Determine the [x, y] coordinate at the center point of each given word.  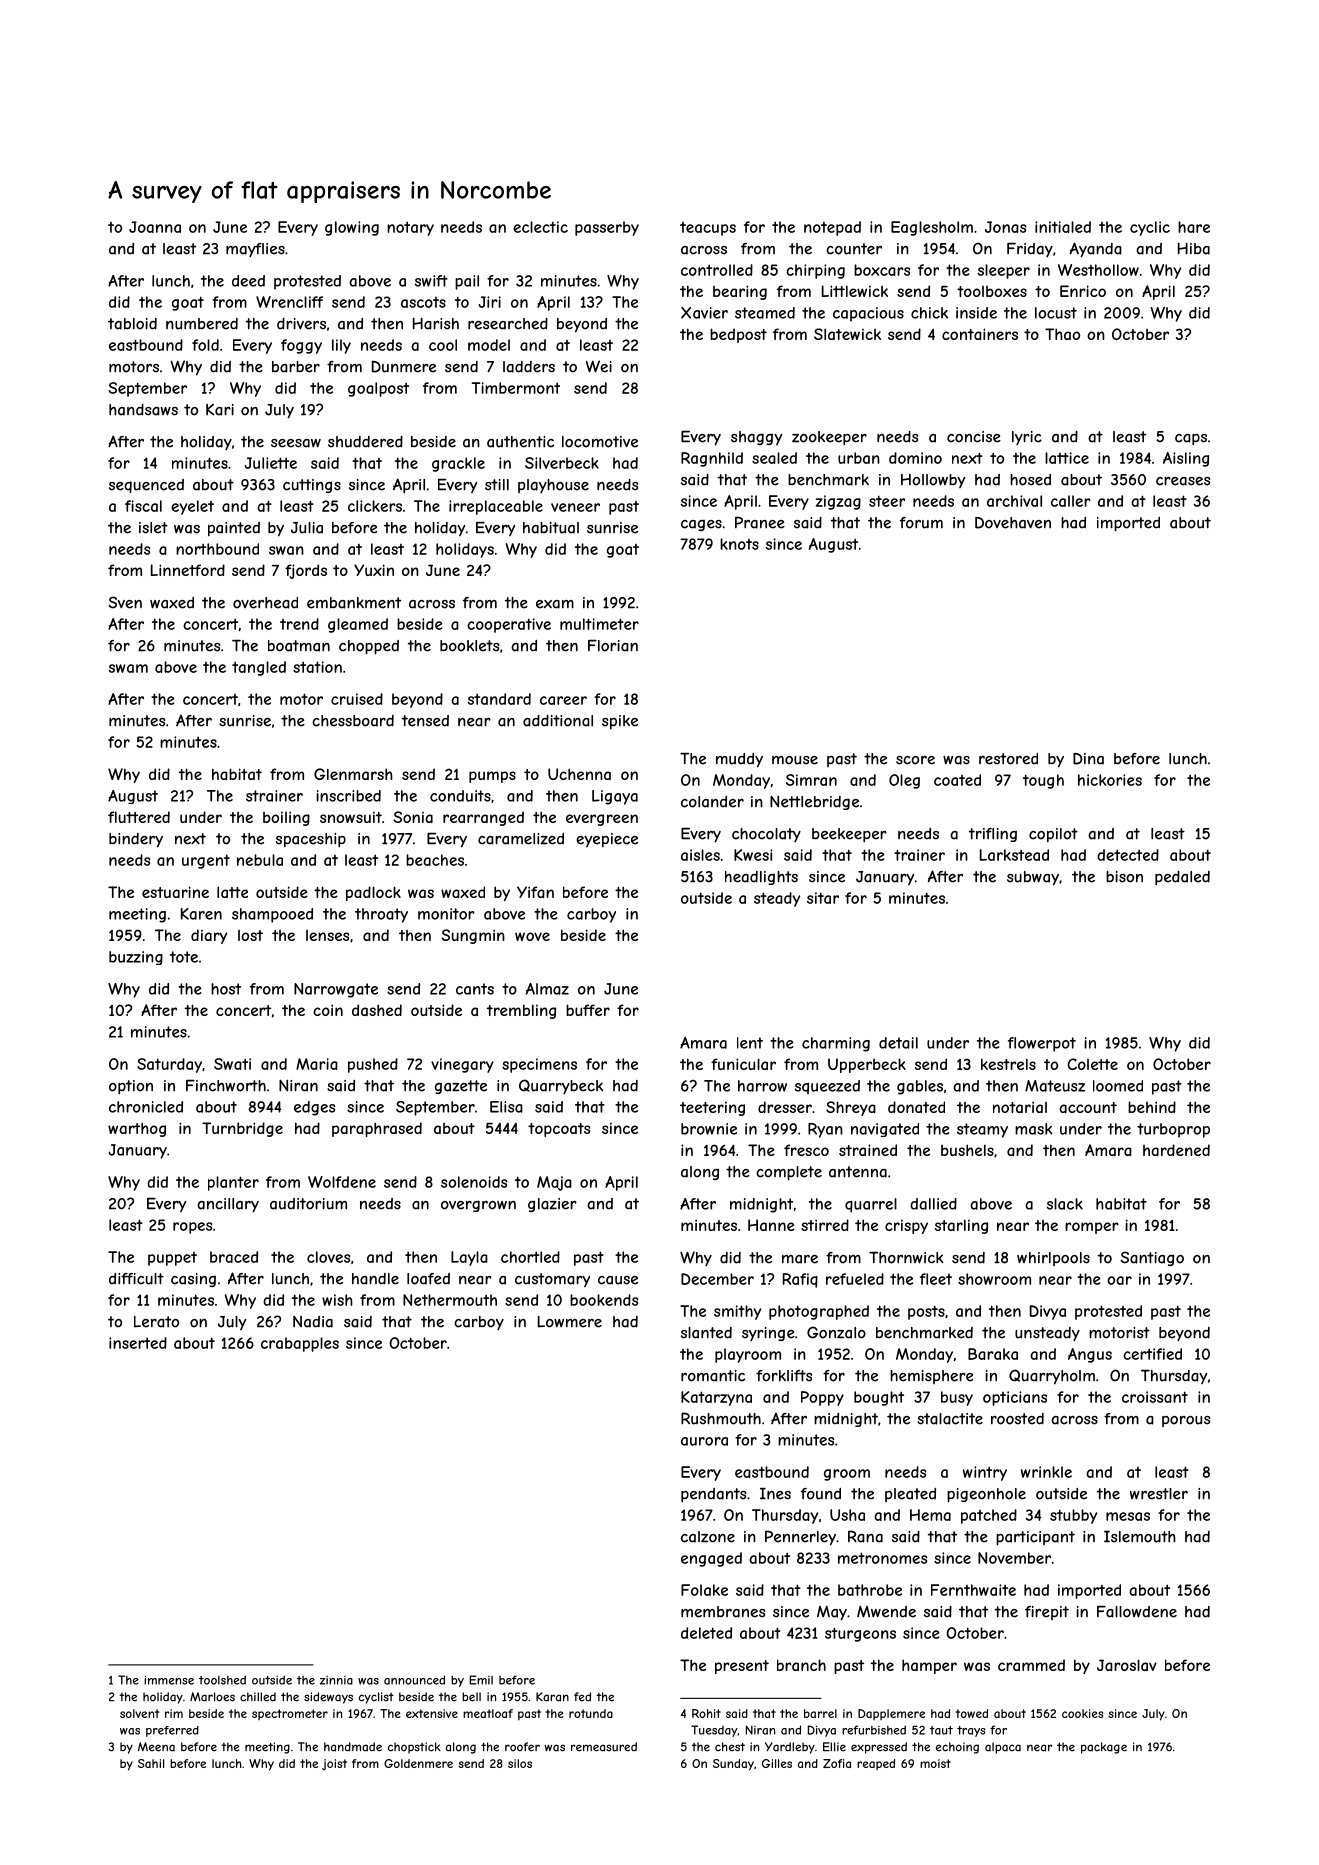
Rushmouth [721, 1418]
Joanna [155, 227]
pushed [373, 1065]
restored [1008, 759]
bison [1124, 877]
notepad [832, 228]
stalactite [950, 1419]
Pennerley [800, 1538]
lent [750, 1043]
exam [555, 604]
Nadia [313, 1322]
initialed [1063, 227]
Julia [307, 528]
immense [169, 1680]
